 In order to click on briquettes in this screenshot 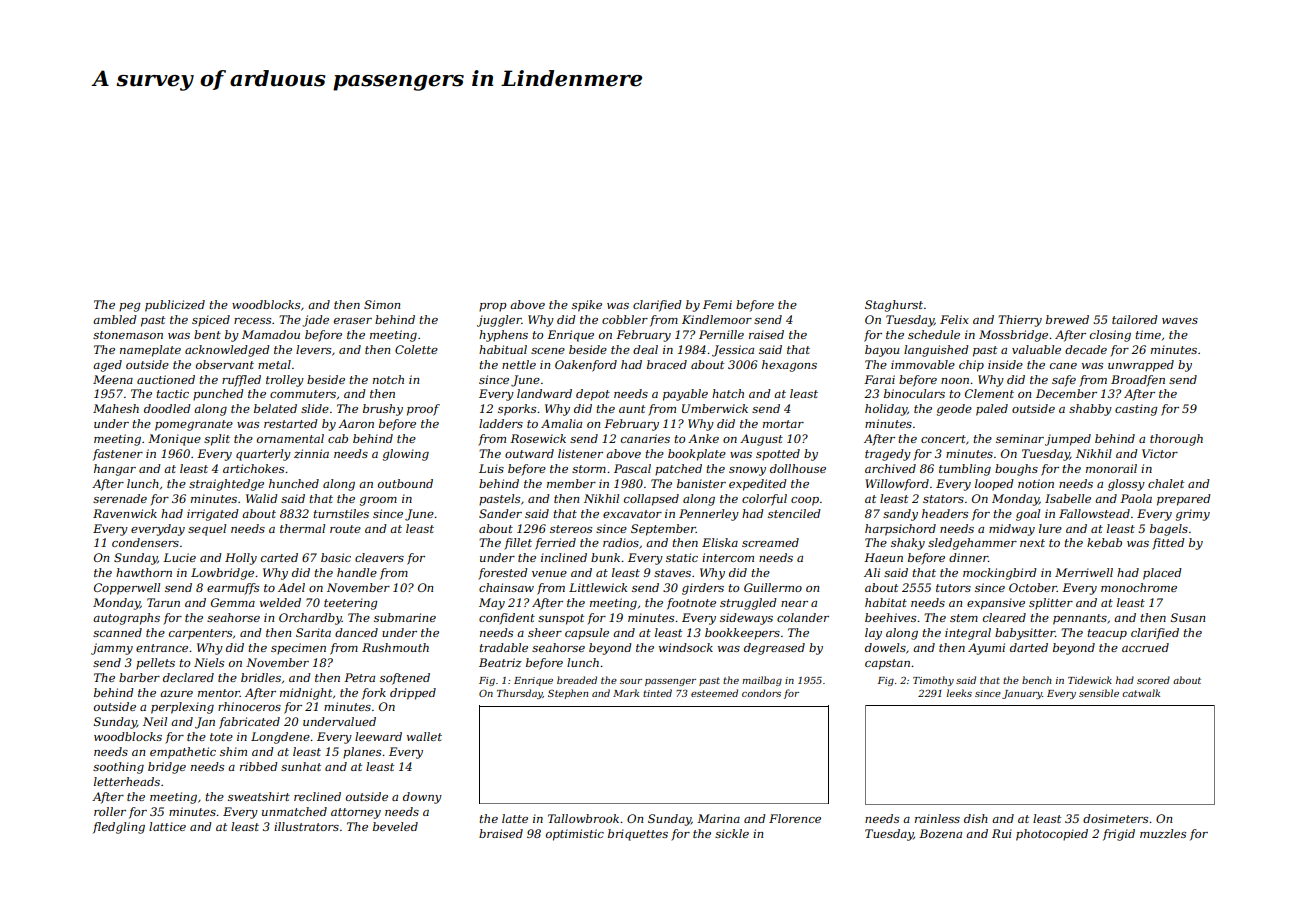, I will do `click(638, 835)`.
